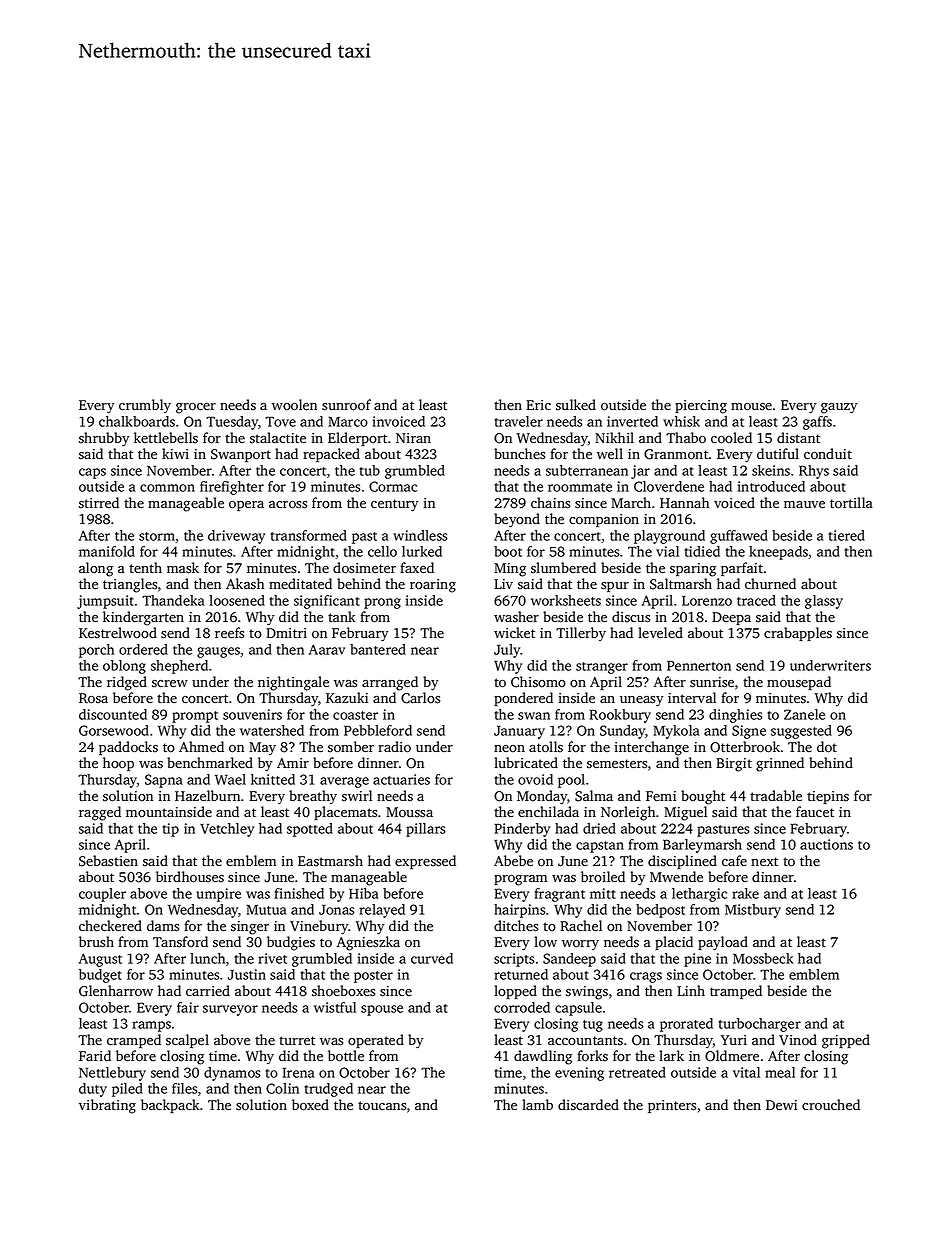 The height and width of the screenshot is (1233, 952). Describe the element at coordinates (272, 730) in the screenshot. I see `watershed` at that location.
